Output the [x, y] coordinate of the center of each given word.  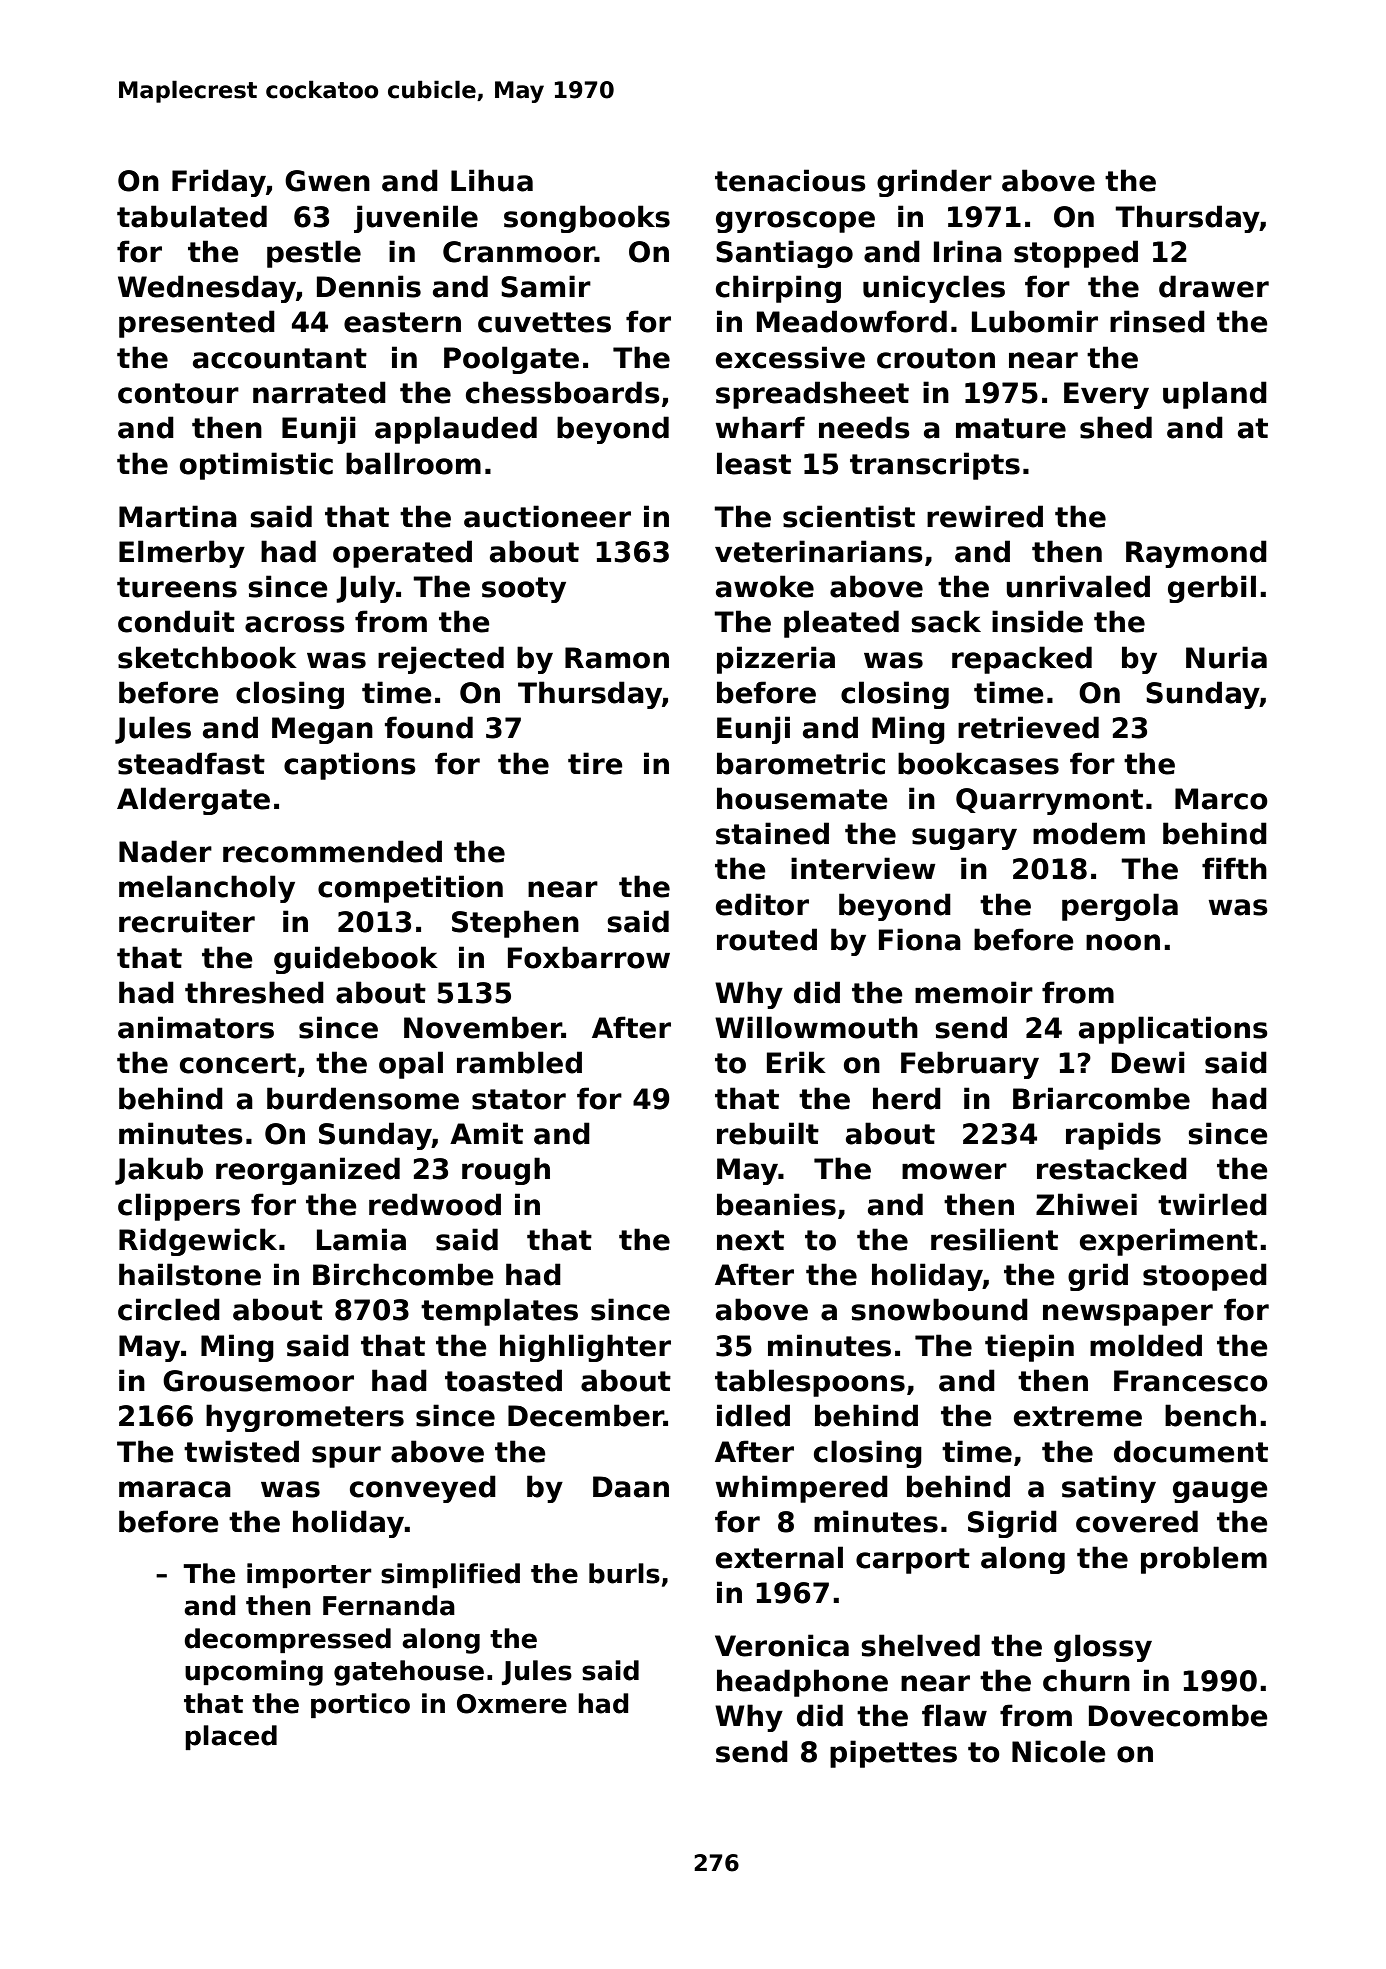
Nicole [1059, 1751]
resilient [994, 1239]
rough [506, 1171]
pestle [314, 254]
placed [231, 1737]
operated [402, 554]
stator [519, 1099]
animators [196, 1027]
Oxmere [512, 1704]
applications [1173, 1030]
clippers [179, 1207]
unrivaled [1078, 586]
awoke [765, 586]
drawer [1214, 286]
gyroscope [795, 222]
